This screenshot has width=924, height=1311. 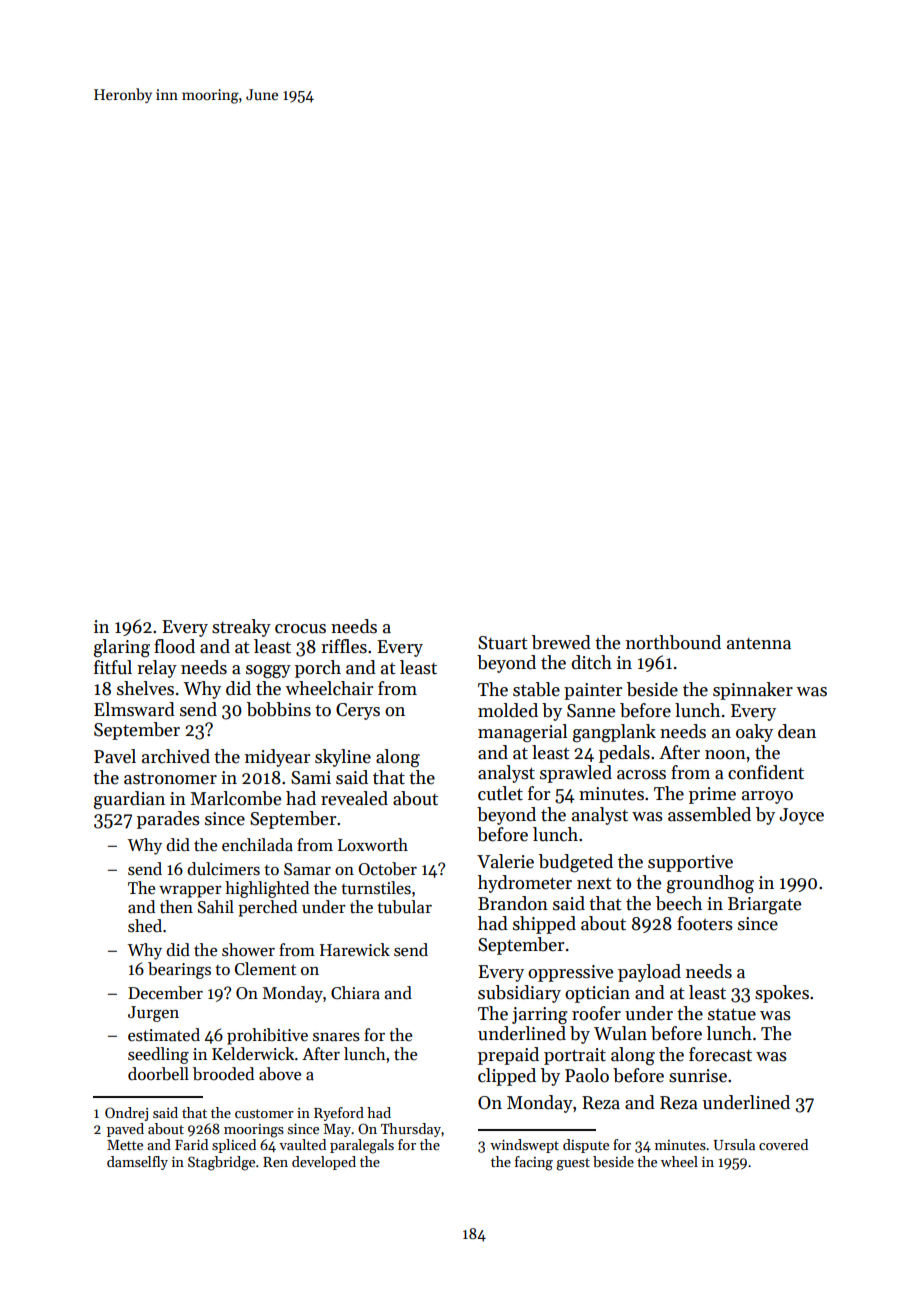 What do you see at coordinates (759, 644) in the screenshot?
I see `antenna` at bounding box center [759, 644].
